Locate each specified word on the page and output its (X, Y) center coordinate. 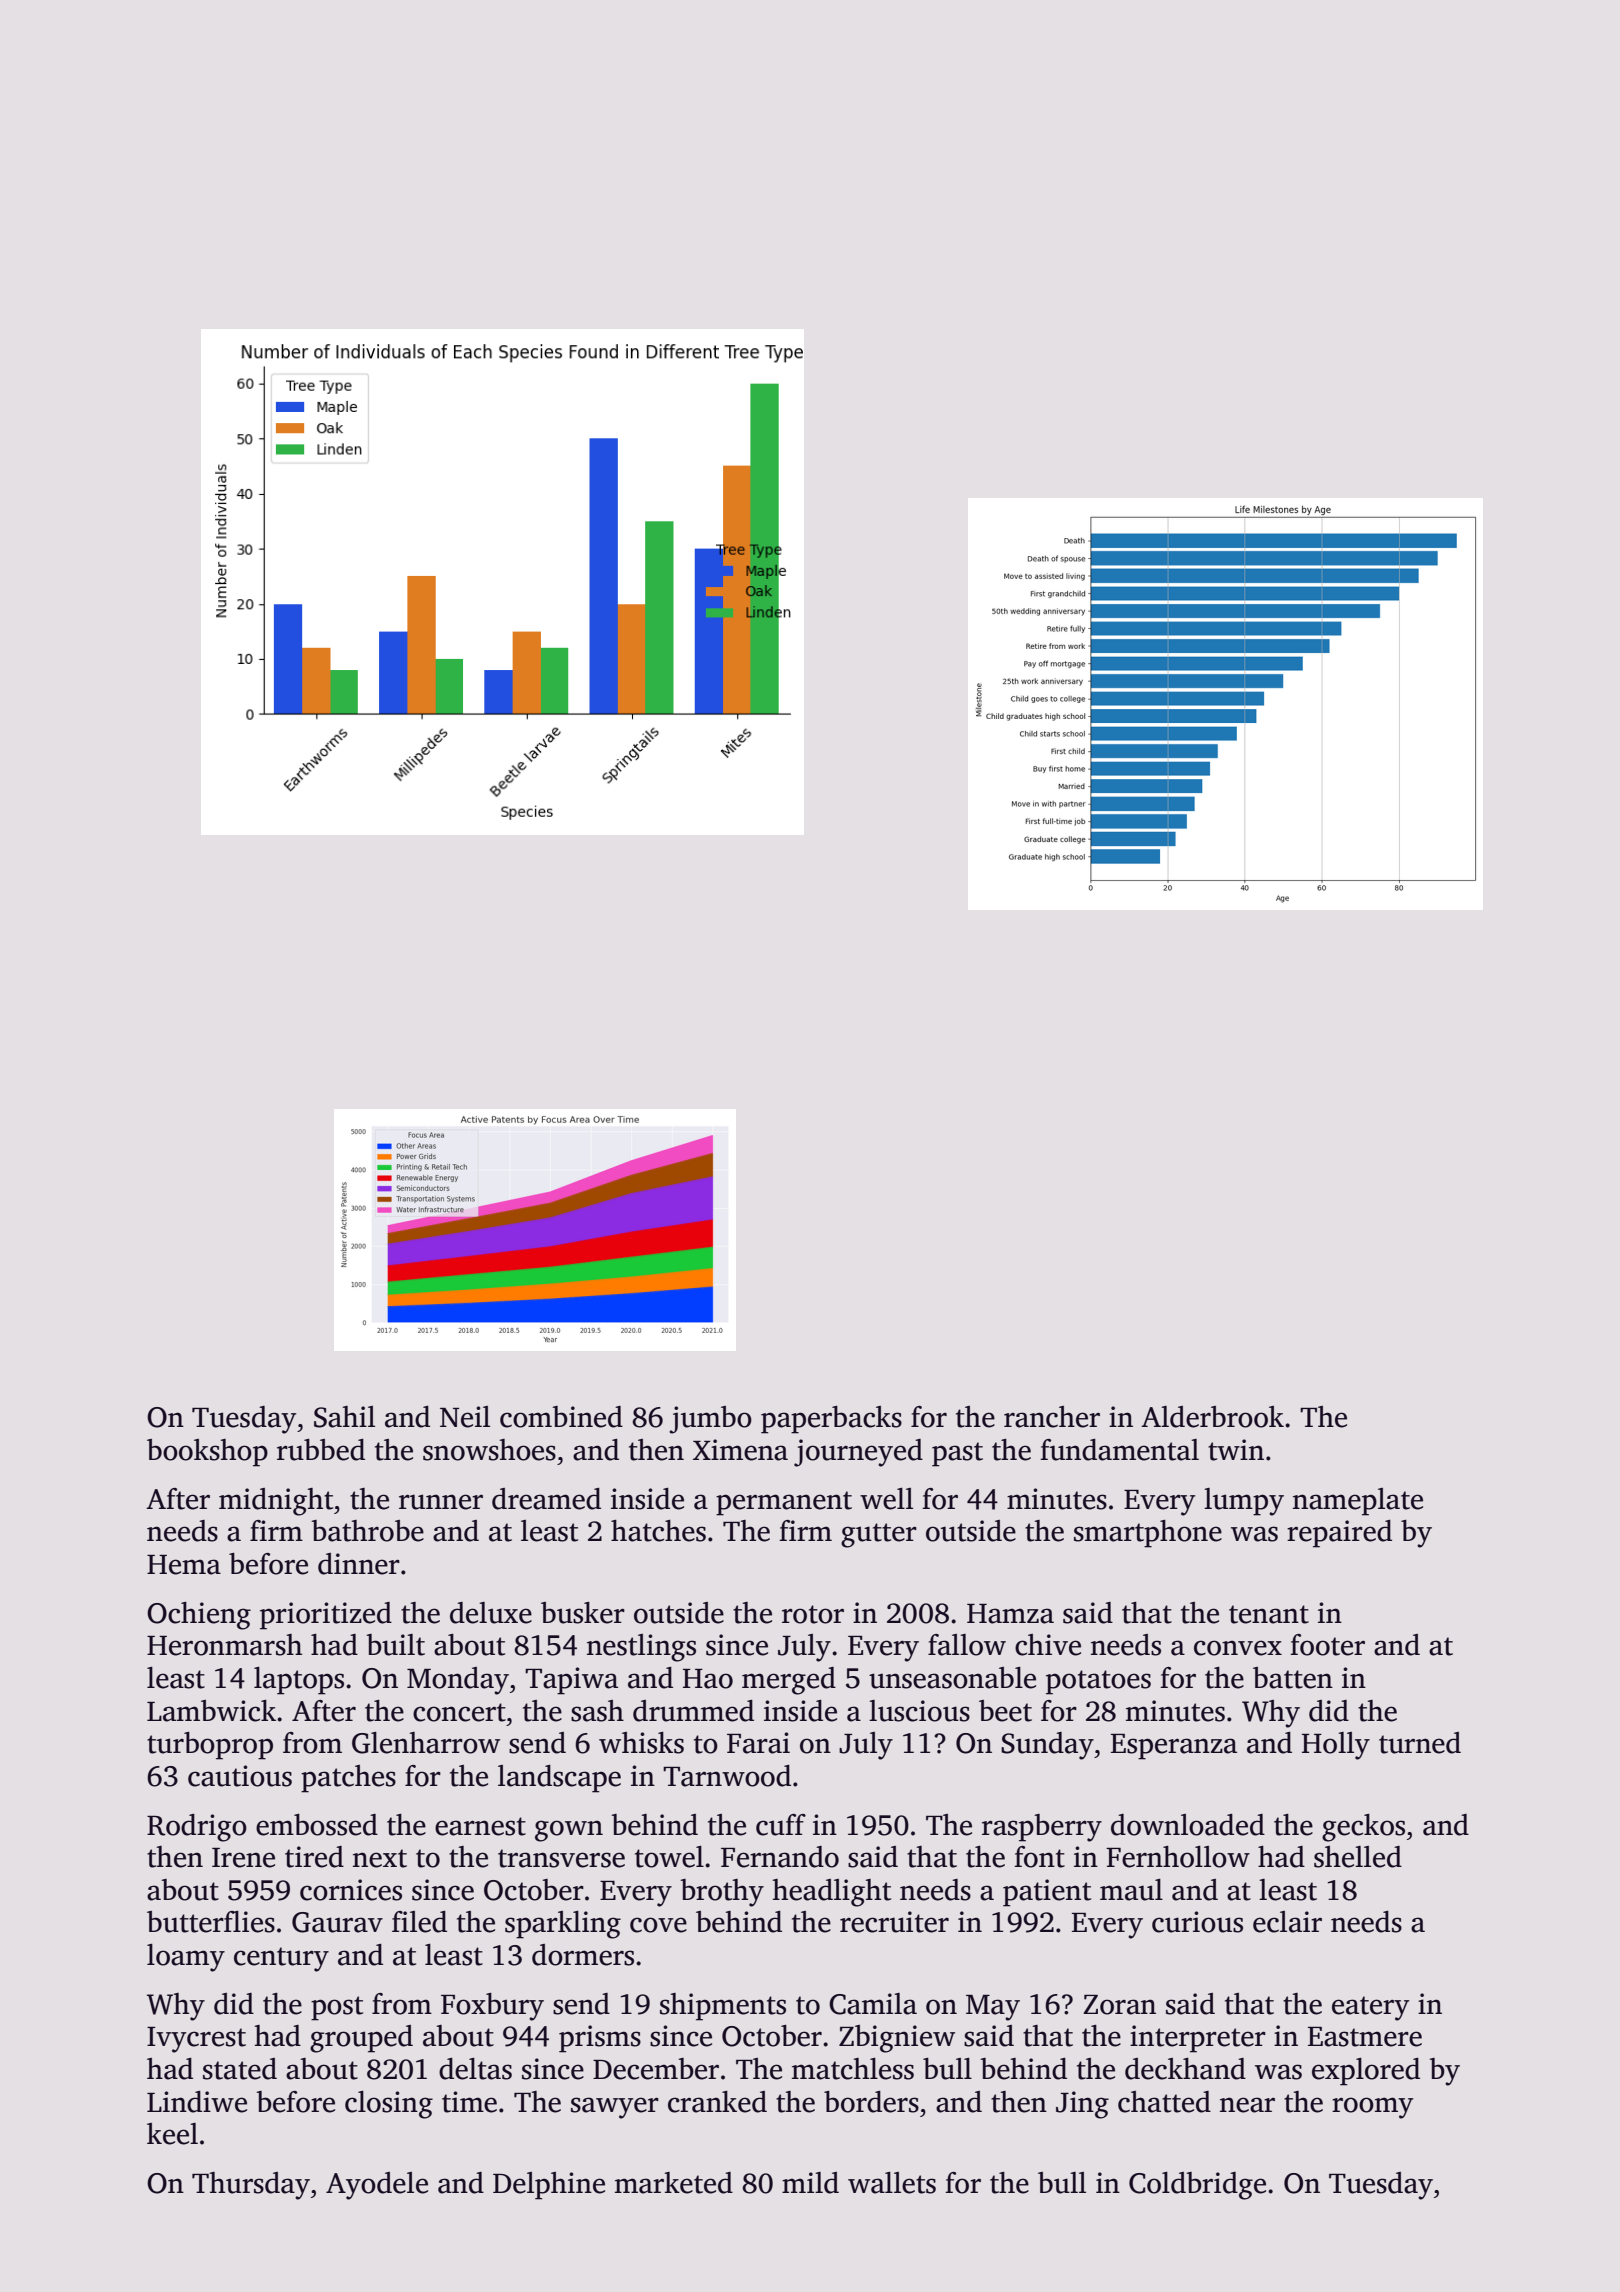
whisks (641, 1743)
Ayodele (377, 2186)
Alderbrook (1212, 1417)
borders (871, 2102)
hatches (658, 1531)
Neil (465, 1417)
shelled (1358, 1857)
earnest (480, 1826)
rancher (1052, 1417)
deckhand (1185, 2069)
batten (1293, 1678)
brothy (722, 1893)
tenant (1269, 1614)
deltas (475, 2069)
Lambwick (211, 1711)
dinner (359, 1564)
